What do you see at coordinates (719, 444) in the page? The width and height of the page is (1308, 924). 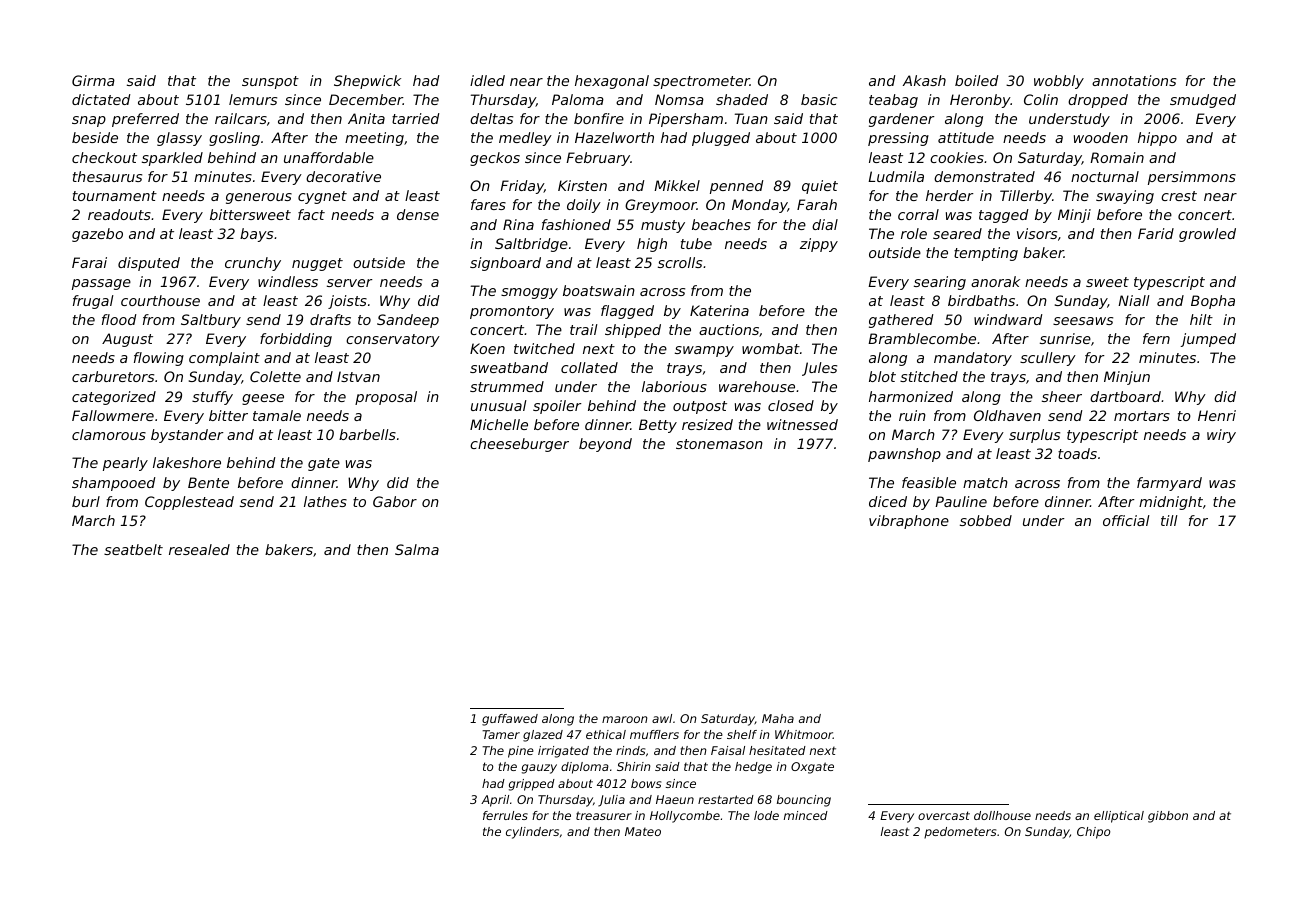 I see `stonemason` at bounding box center [719, 444].
